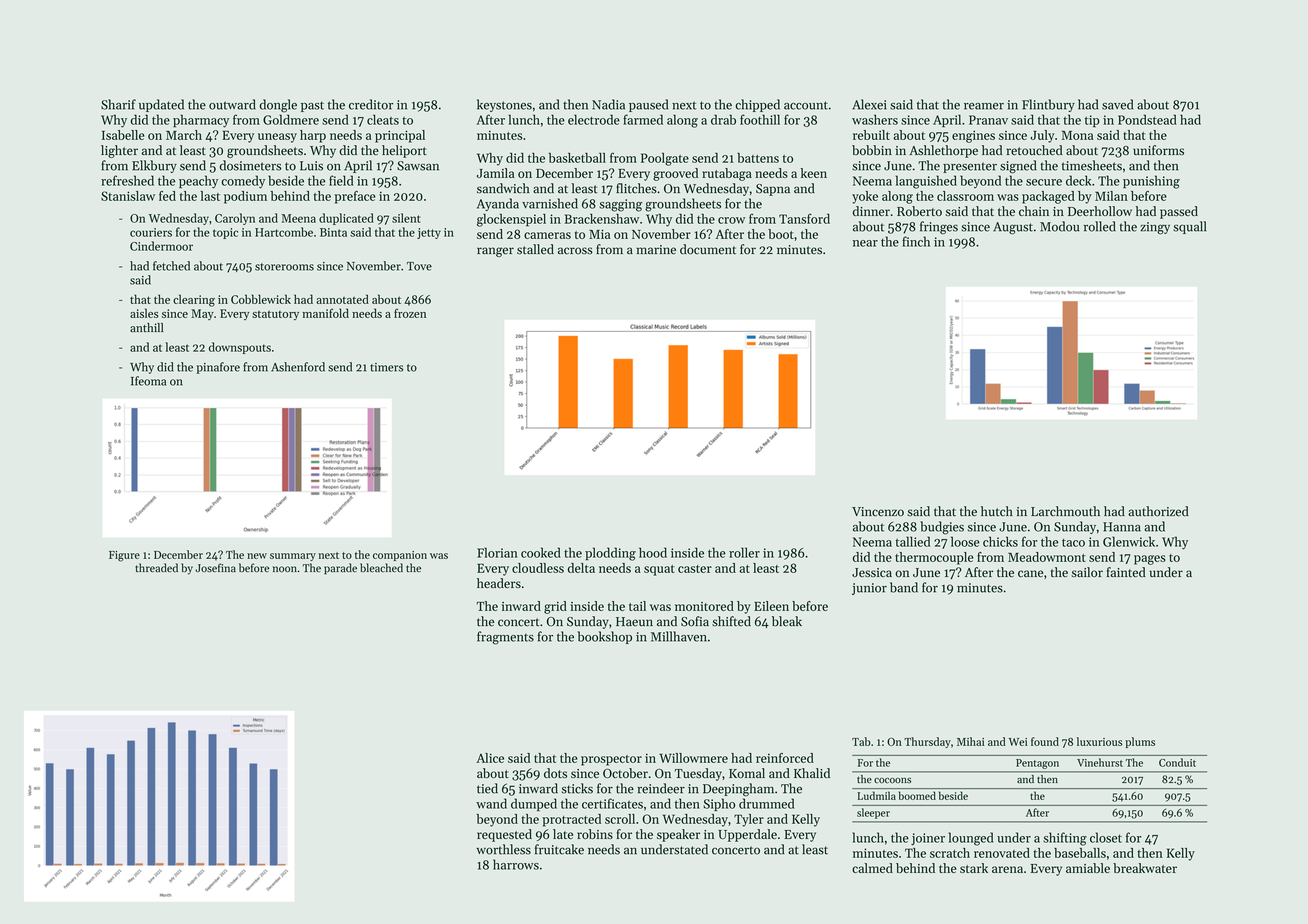 The image size is (1308, 924). What do you see at coordinates (634, 622) in the screenshot?
I see `Haeun` at bounding box center [634, 622].
